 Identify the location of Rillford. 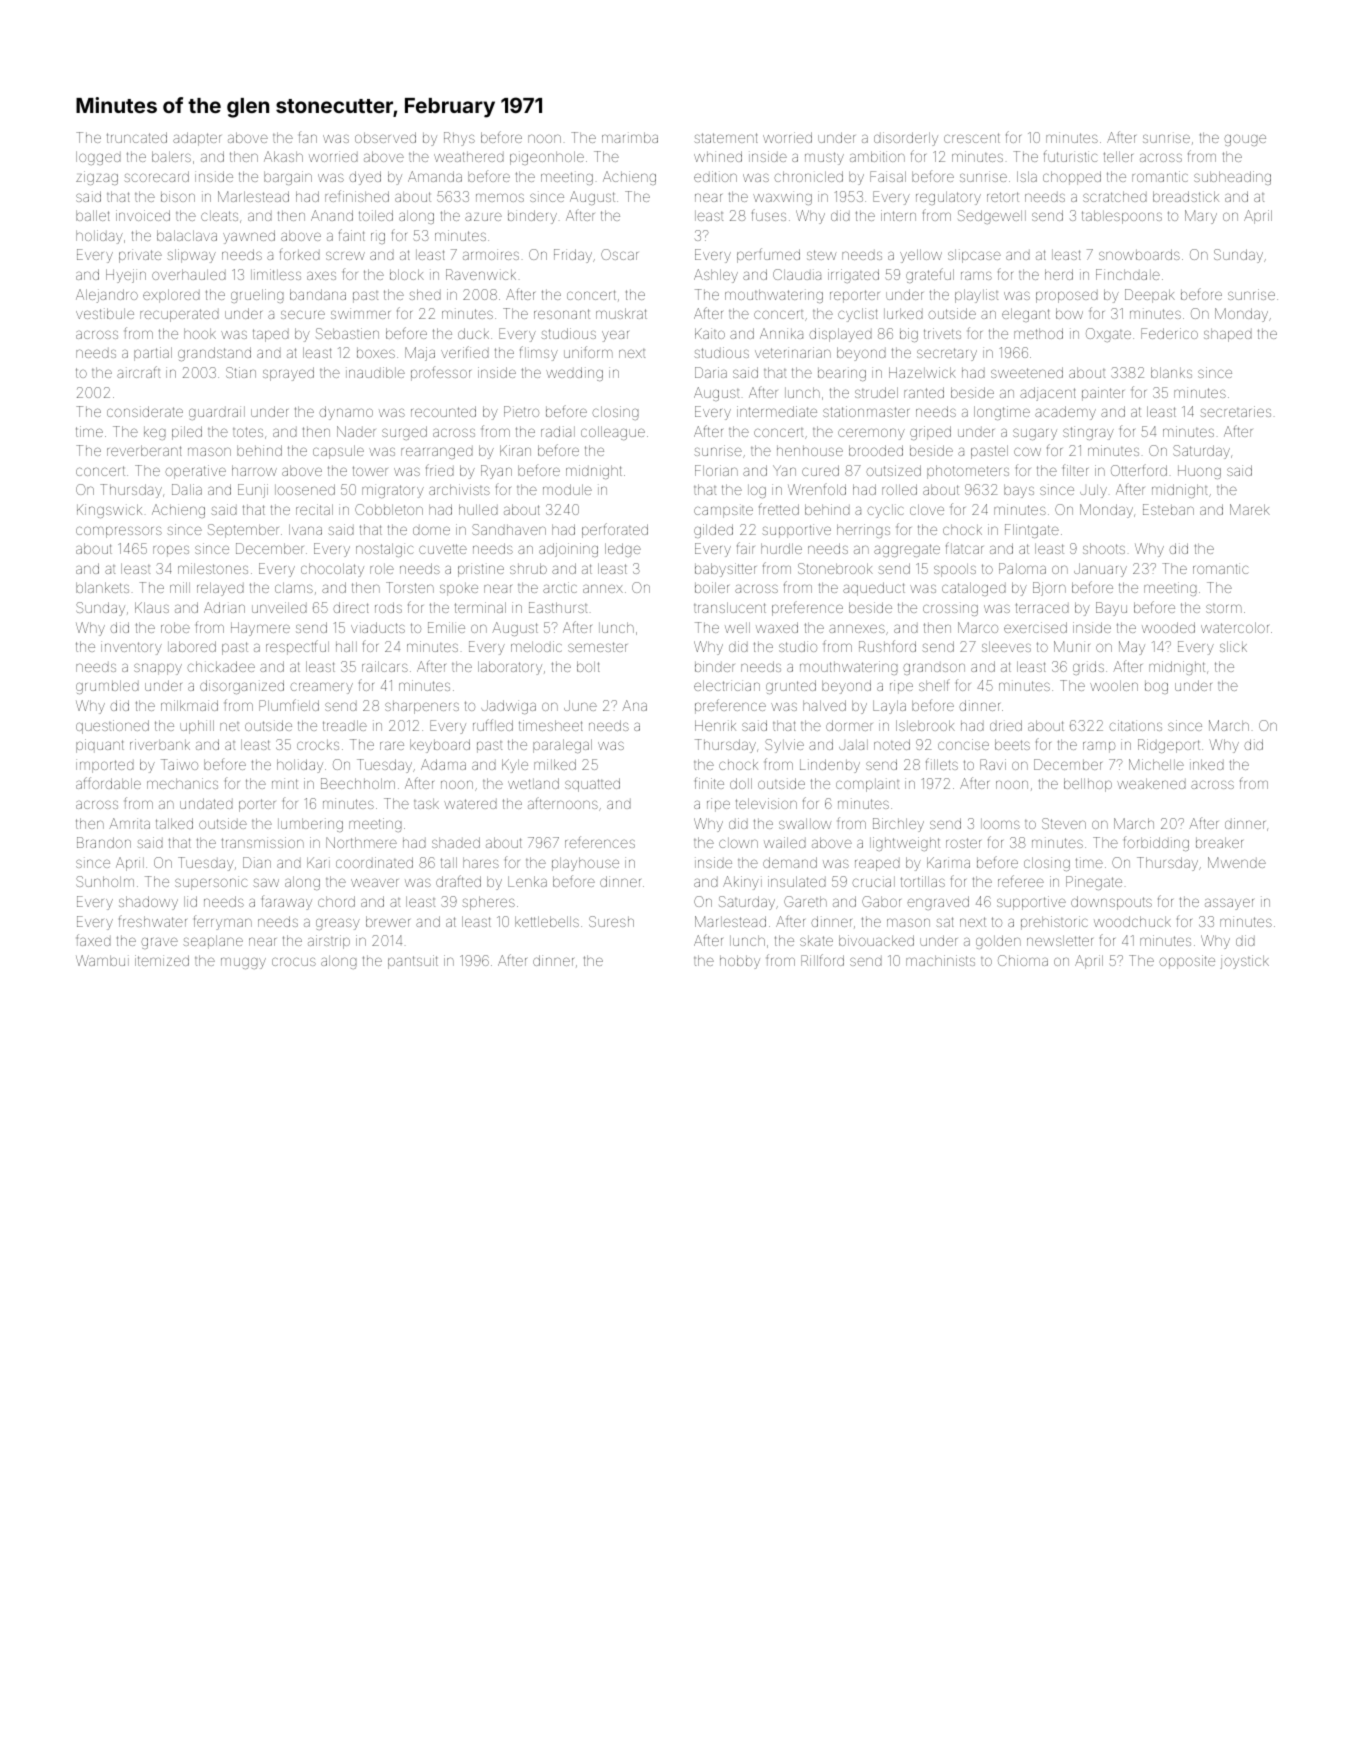
(822, 960).
